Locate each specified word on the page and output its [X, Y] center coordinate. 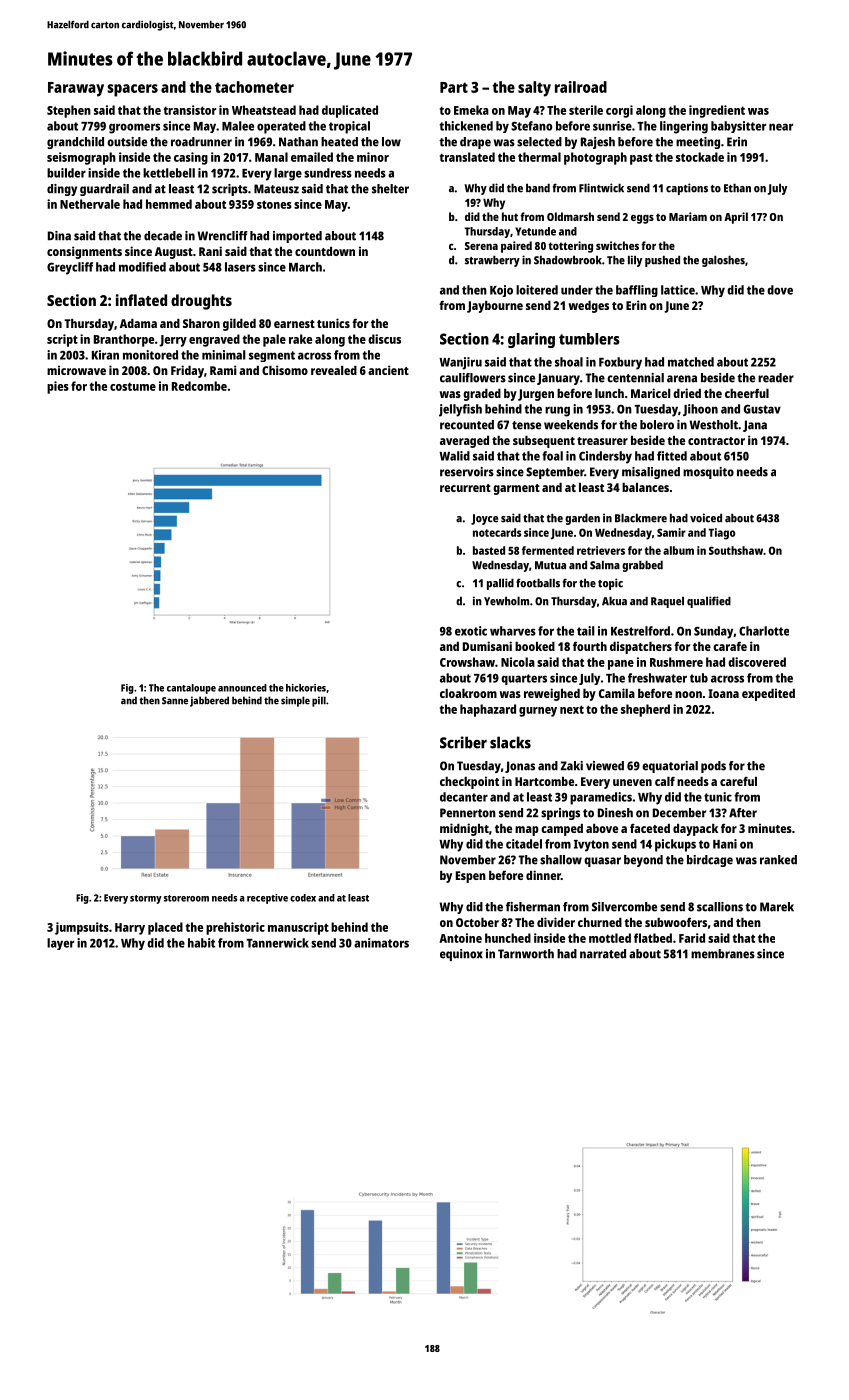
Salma [605, 565]
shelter [390, 189]
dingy [62, 190]
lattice [678, 290]
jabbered [209, 701]
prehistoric [235, 928]
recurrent [465, 488]
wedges [589, 307]
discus [384, 339]
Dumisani [487, 646]
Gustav [762, 409]
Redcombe [199, 386]
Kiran [105, 355]
